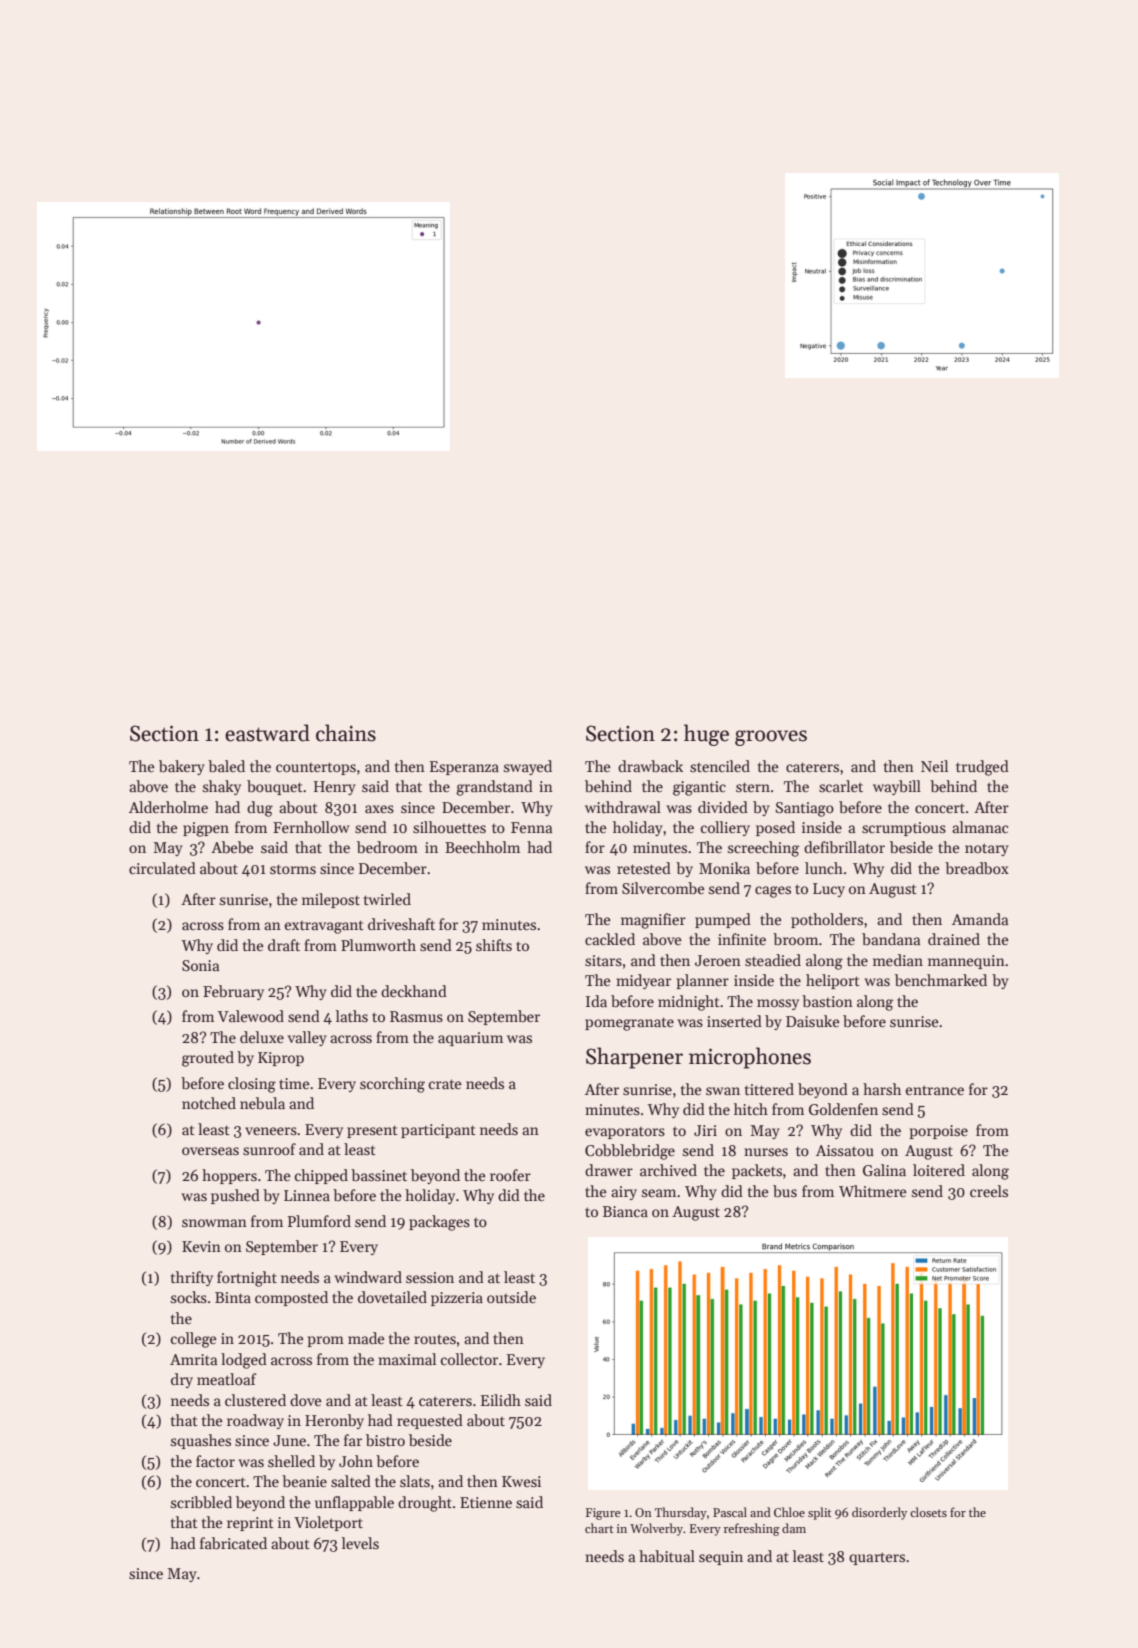  I want to click on Esperanza, so click(464, 768).
